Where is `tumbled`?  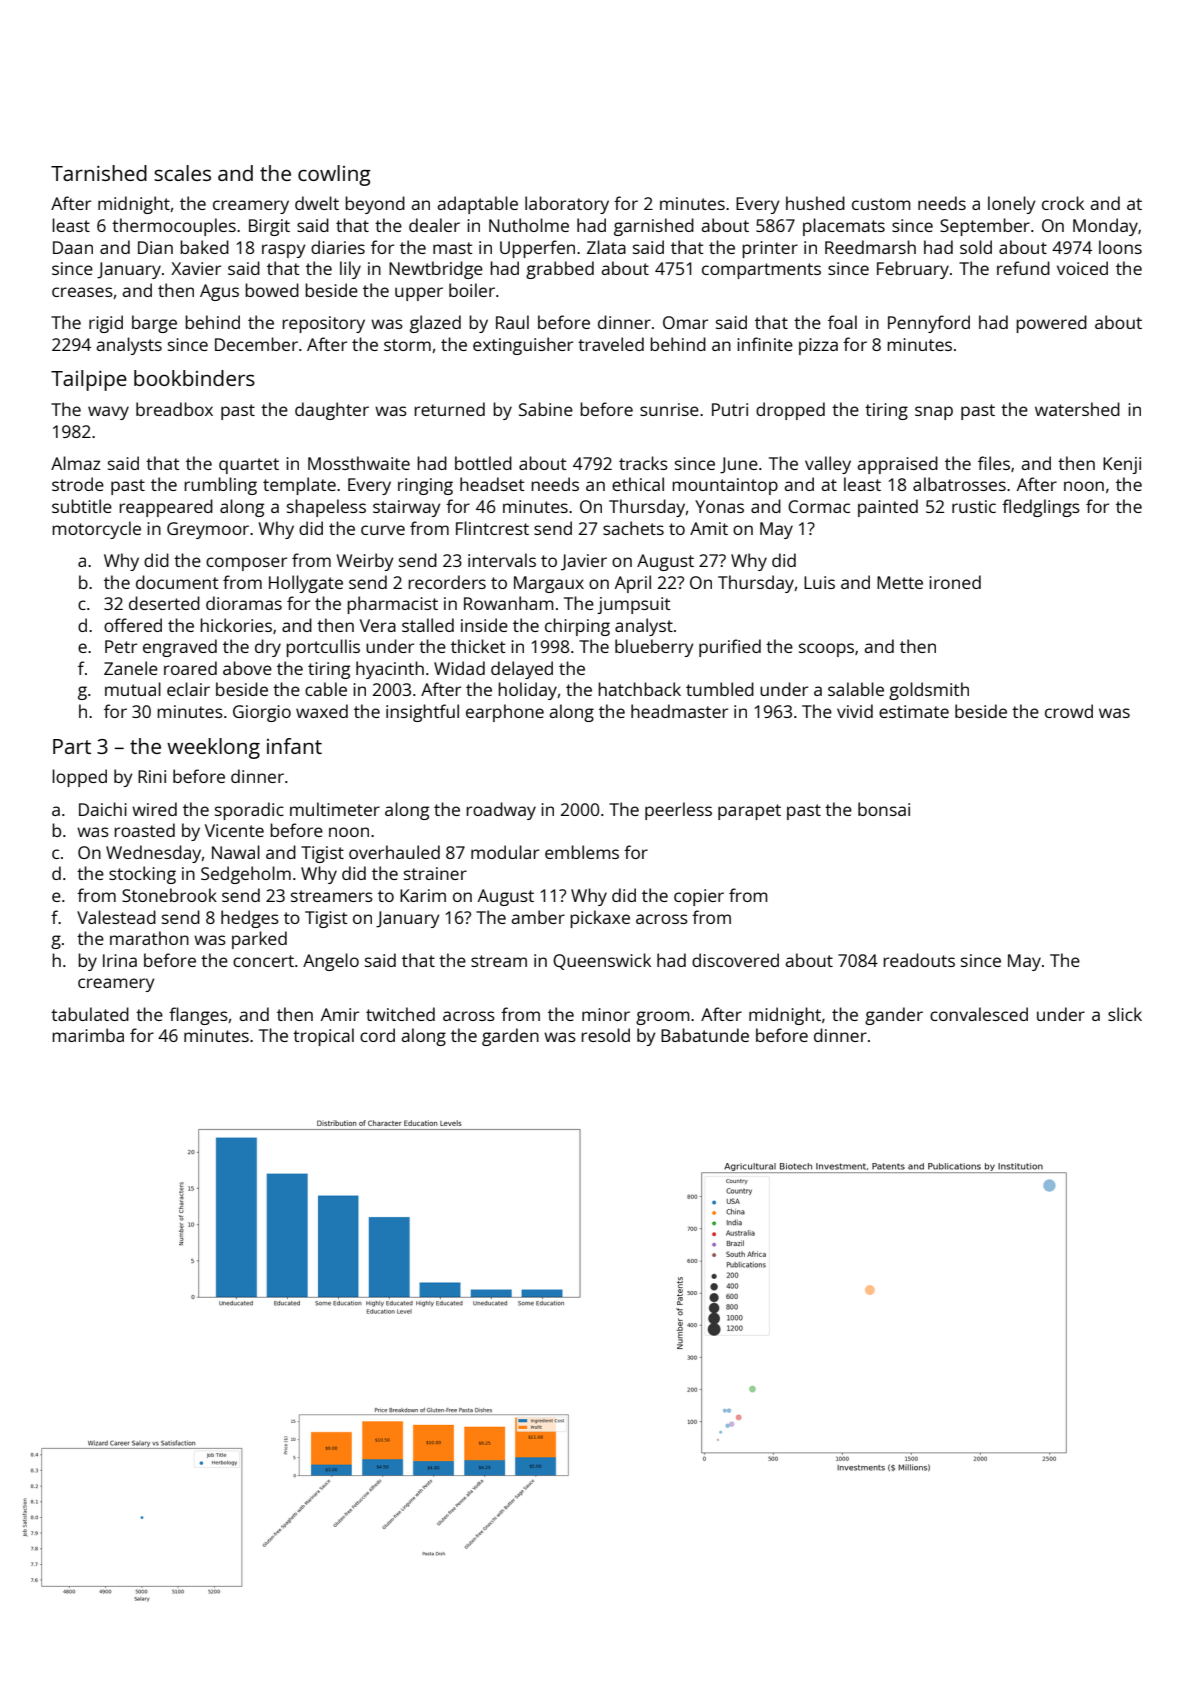
tumbled is located at coordinates (720, 689).
